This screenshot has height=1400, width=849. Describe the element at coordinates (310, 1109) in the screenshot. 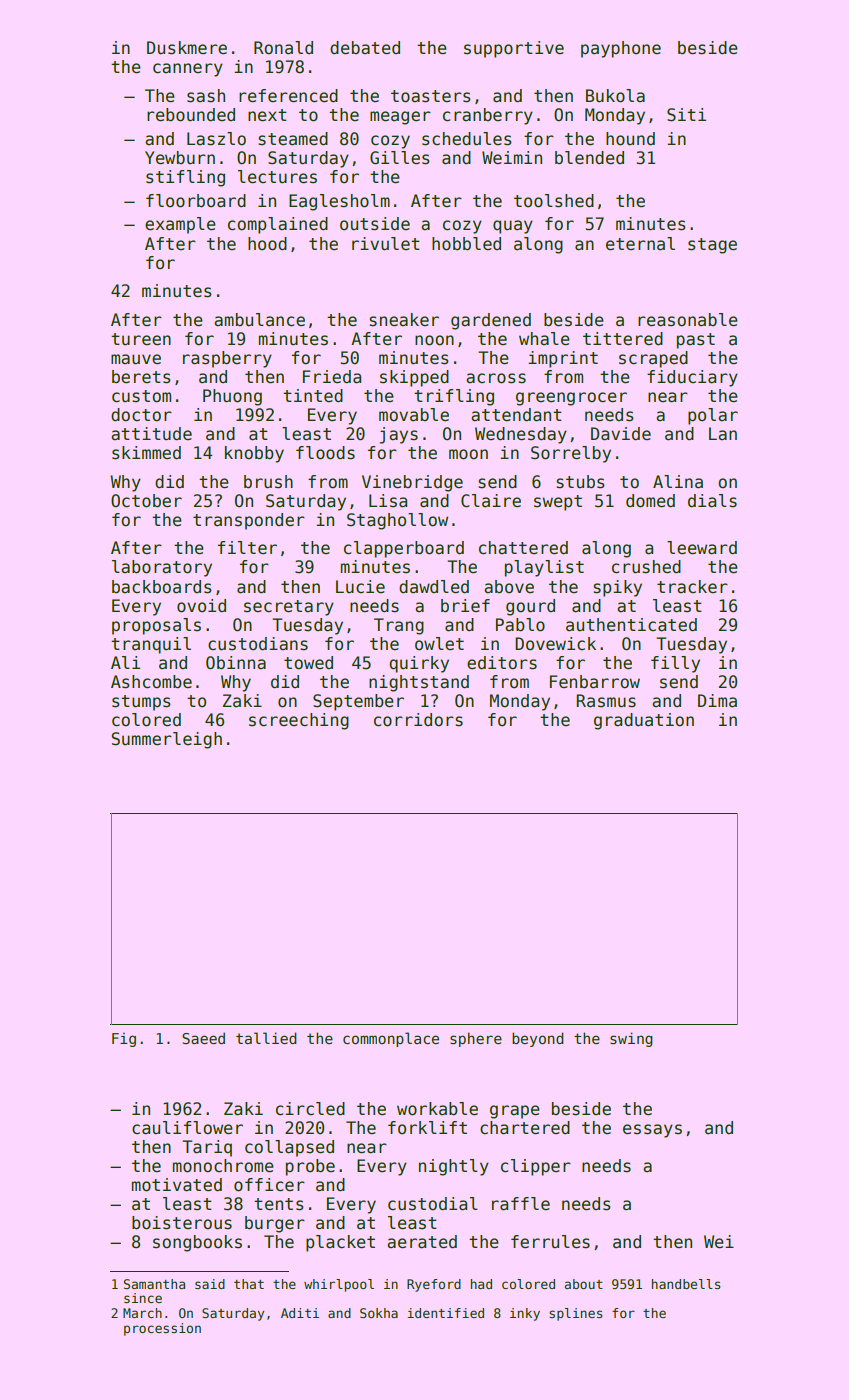

I see `circled` at that location.
